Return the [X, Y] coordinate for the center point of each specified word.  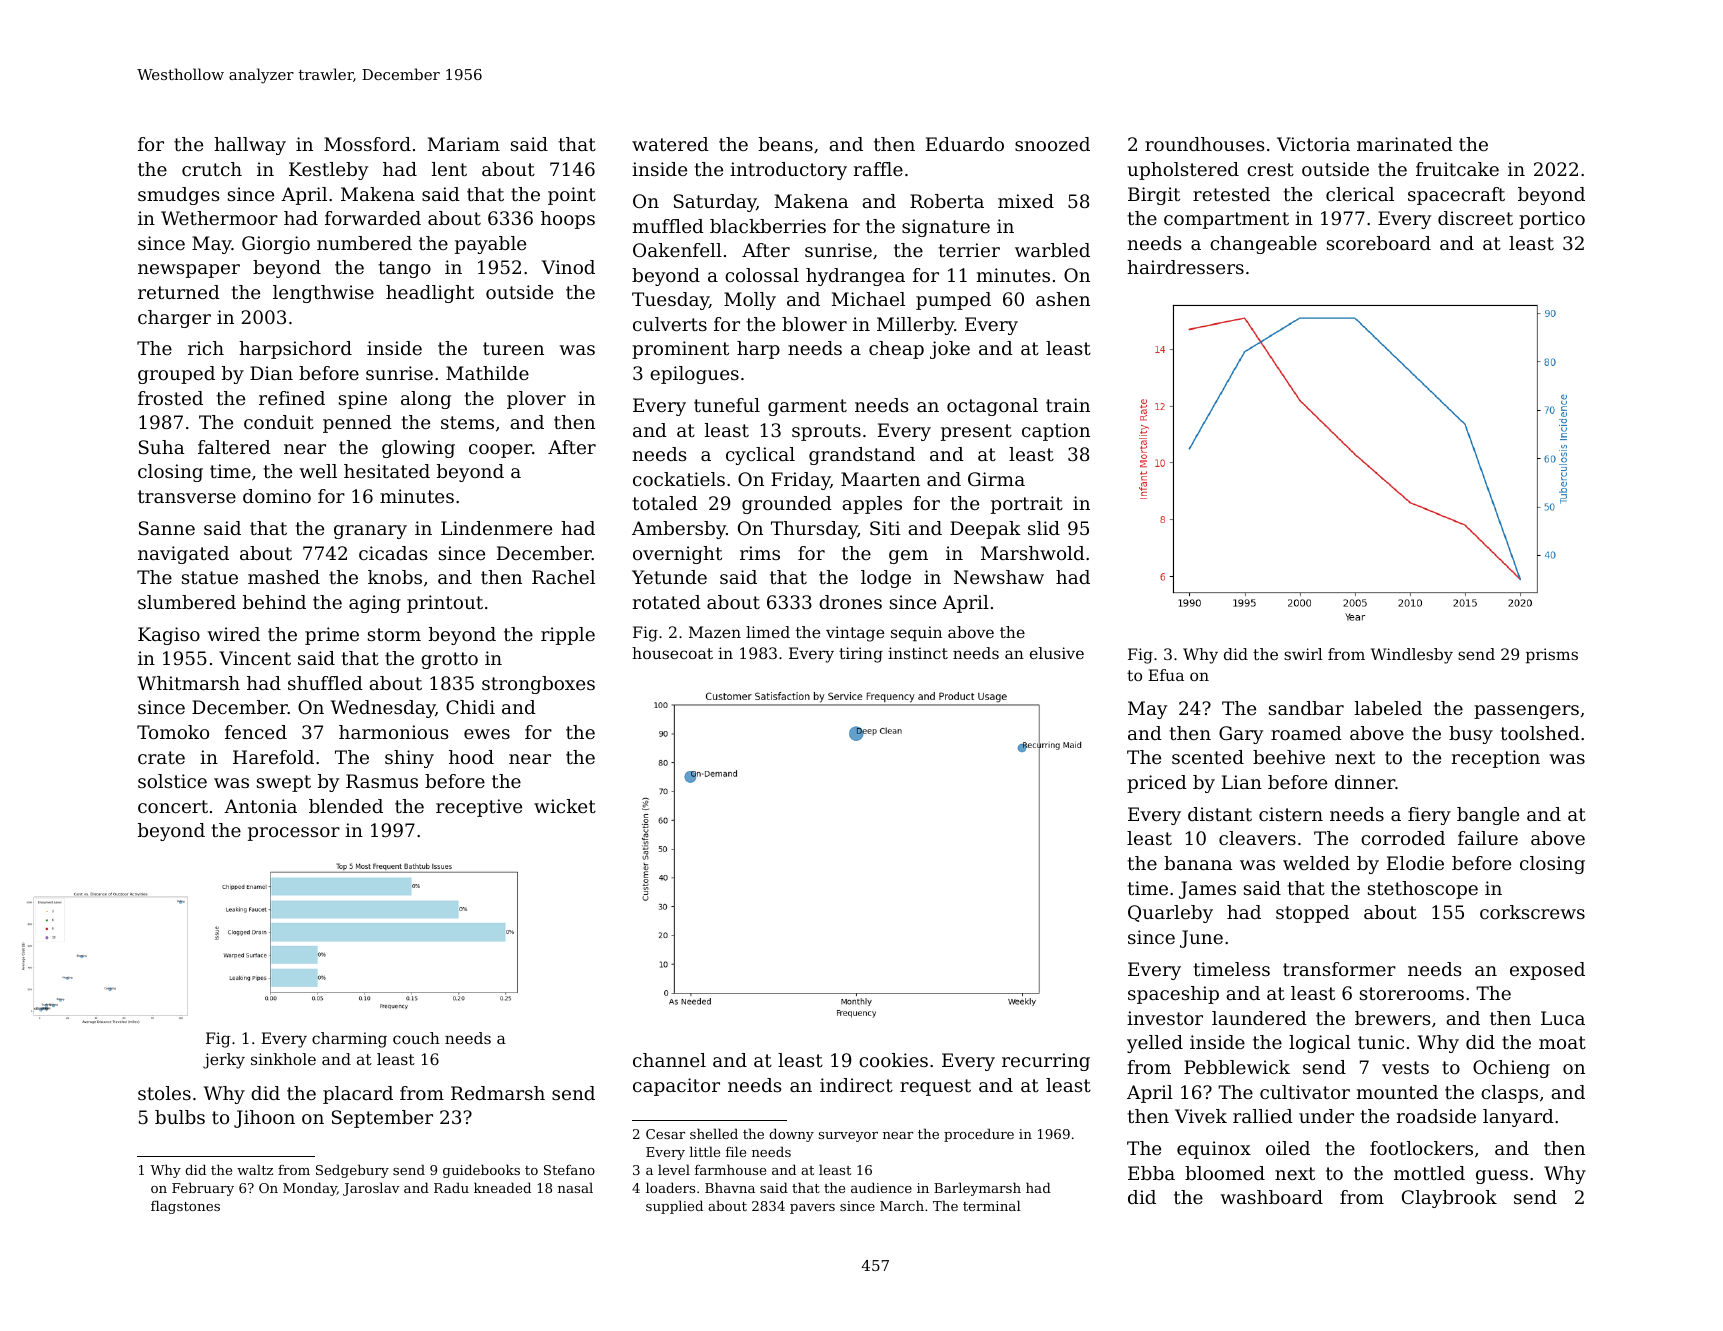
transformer [1339, 969]
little [705, 1151]
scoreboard [1379, 243]
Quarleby [1170, 914]
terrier [969, 250]
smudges [179, 196]
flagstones [185, 1207]
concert [173, 806]
